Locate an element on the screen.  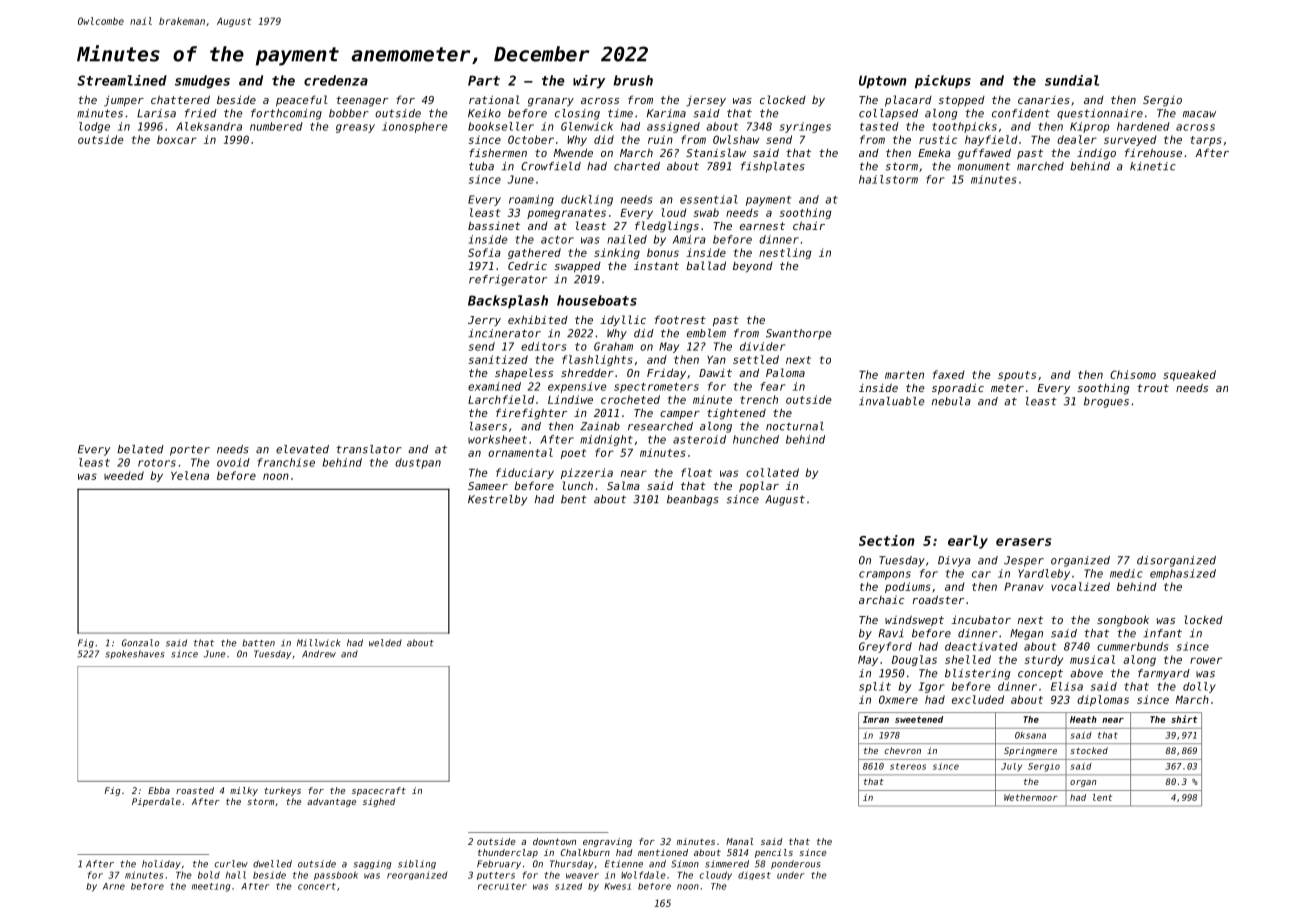
Section is located at coordinates (887, 540).
